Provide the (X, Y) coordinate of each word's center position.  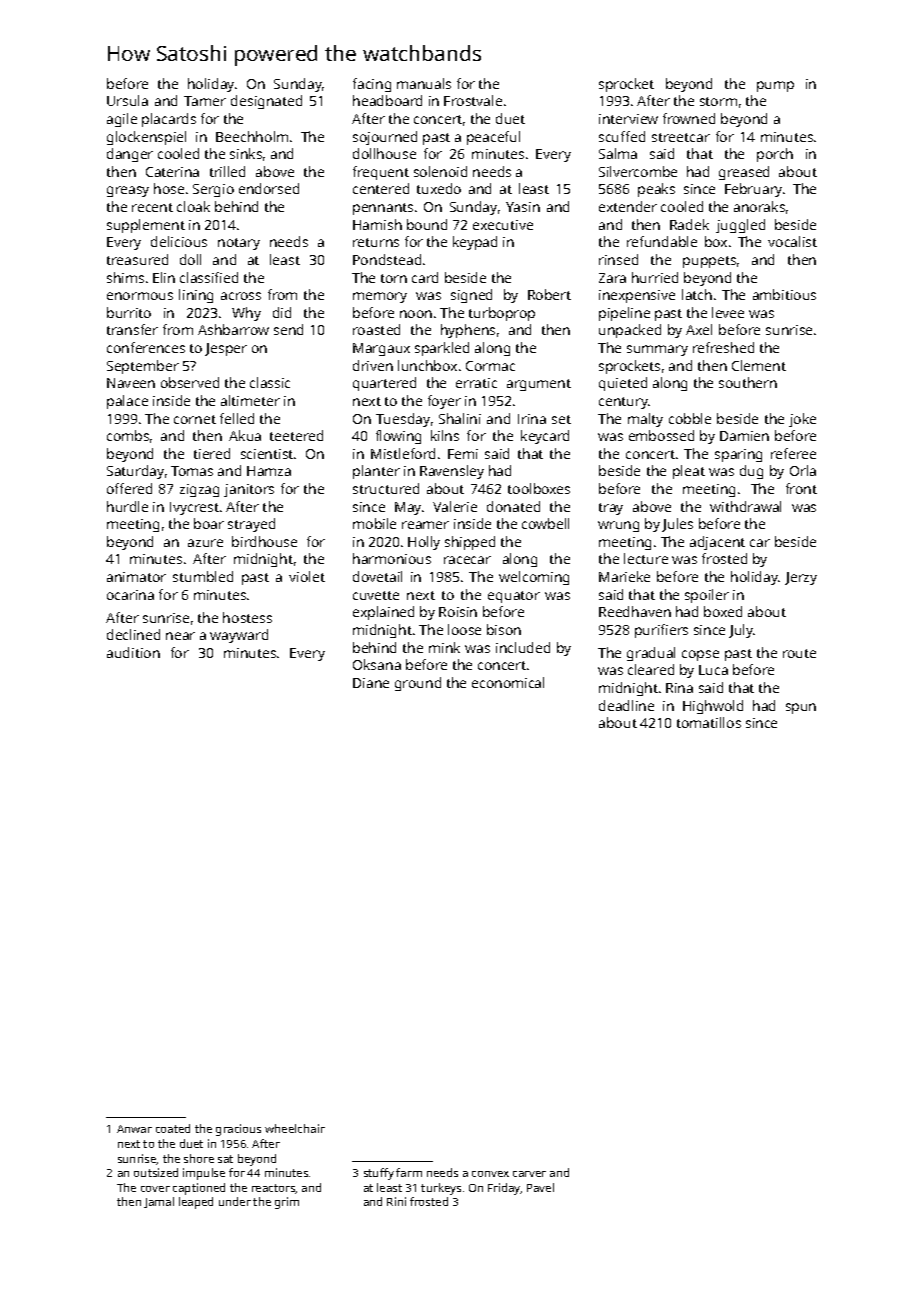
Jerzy (801, 578)
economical (508, 682)
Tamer (205, 101)
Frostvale (473, 100)
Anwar (134, 1129)
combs (128, 435)
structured (386, 488)
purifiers (661, 631)
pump (775, 86)
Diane (371, 683)
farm (409, 1172)
